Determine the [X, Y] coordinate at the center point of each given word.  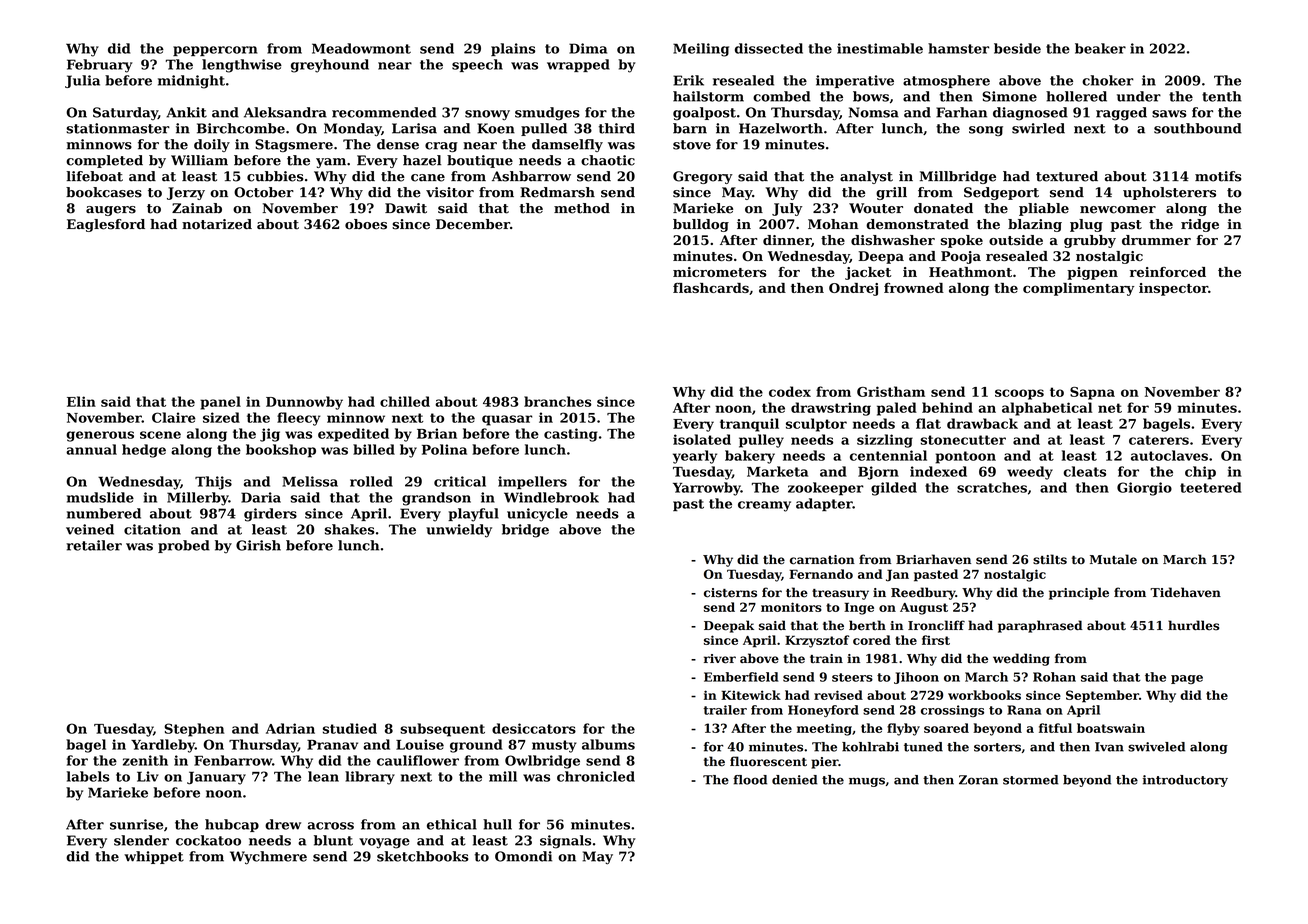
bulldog [701, 225]
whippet [154, 857]
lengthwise [242, 66]
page [1187, 679]
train [826, 658]
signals [565, 842]
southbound [1198, 128]
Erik [688, 80]
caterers [1159, 440]
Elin [81, 401]
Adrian [290, 728]
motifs [1218, 176]
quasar [507, 420]
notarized [217, 224]
